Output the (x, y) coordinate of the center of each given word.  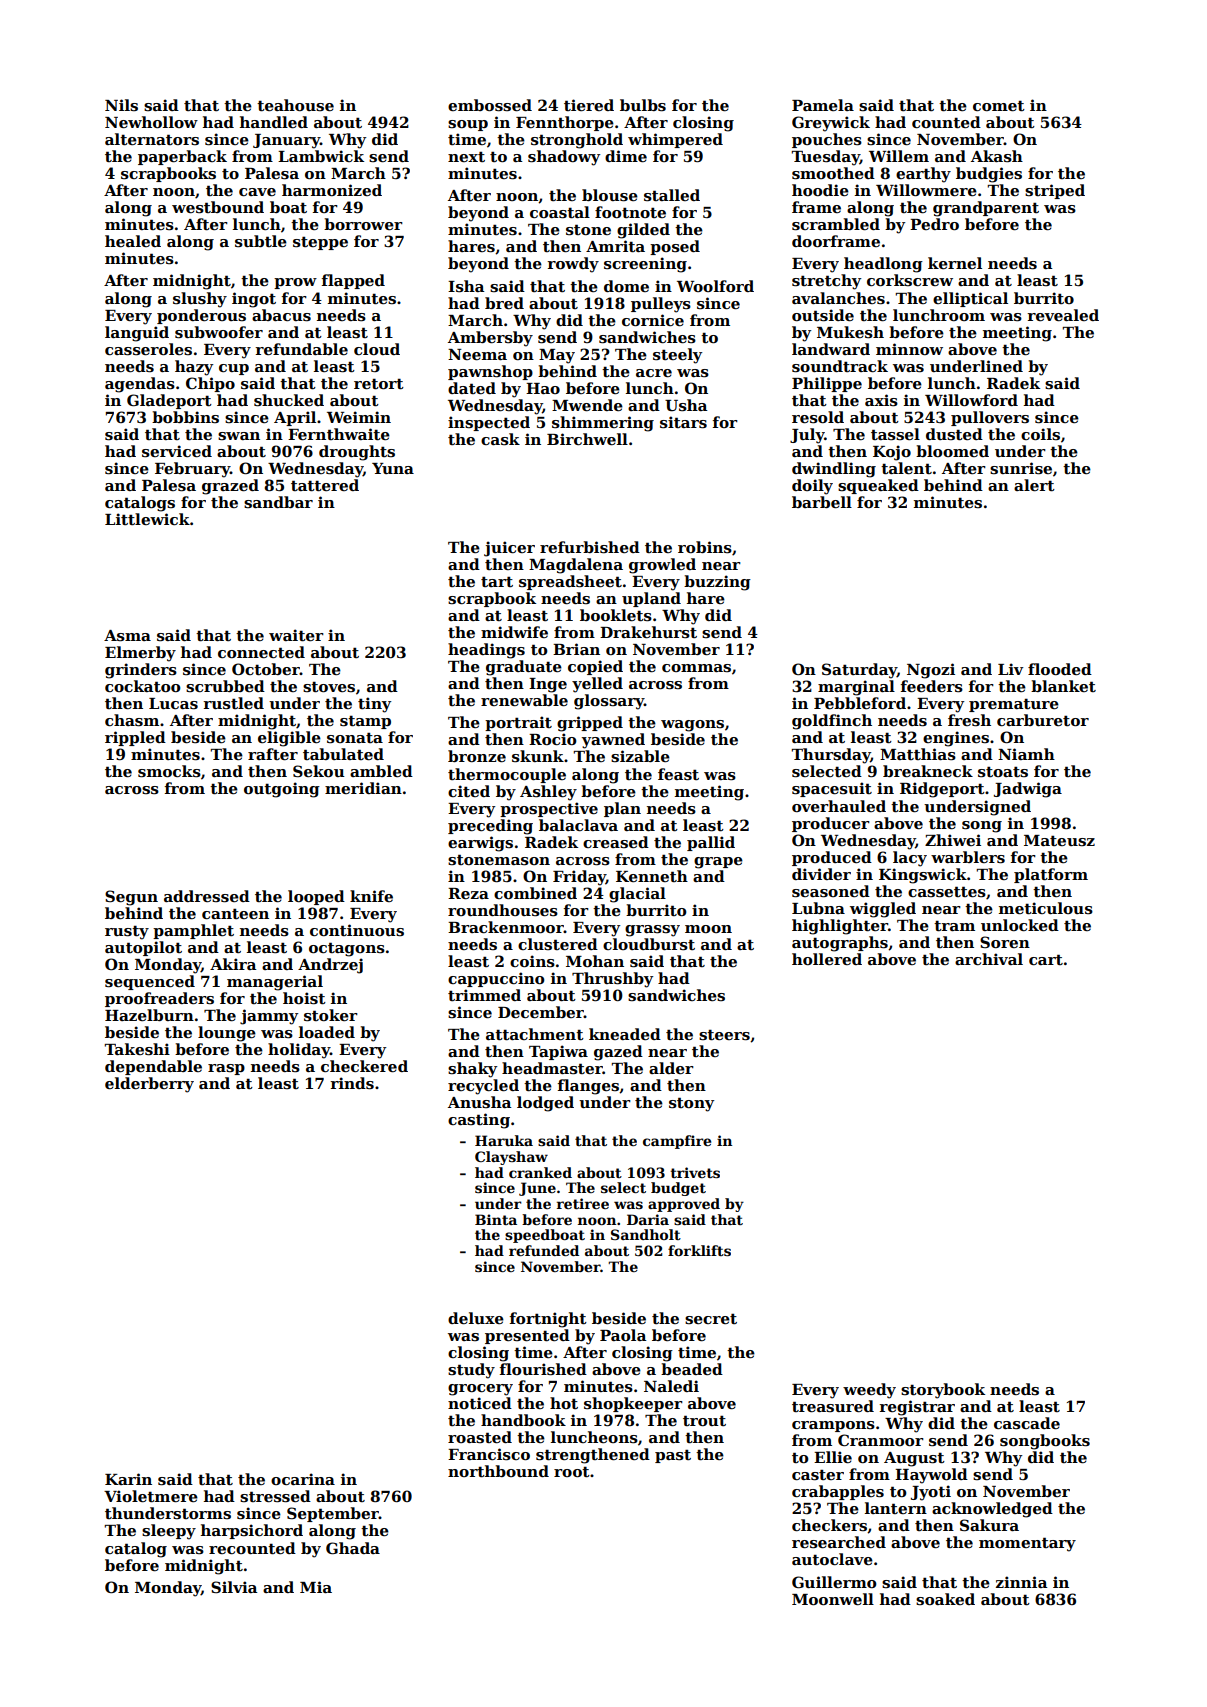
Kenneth (652, 876)
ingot (254, 300)
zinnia (1021, 1582)
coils (1040, 434)
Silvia (234, 1587)
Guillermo (834, 1582)
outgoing (282, 790)
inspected (489, 423)
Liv (1011, 669)
